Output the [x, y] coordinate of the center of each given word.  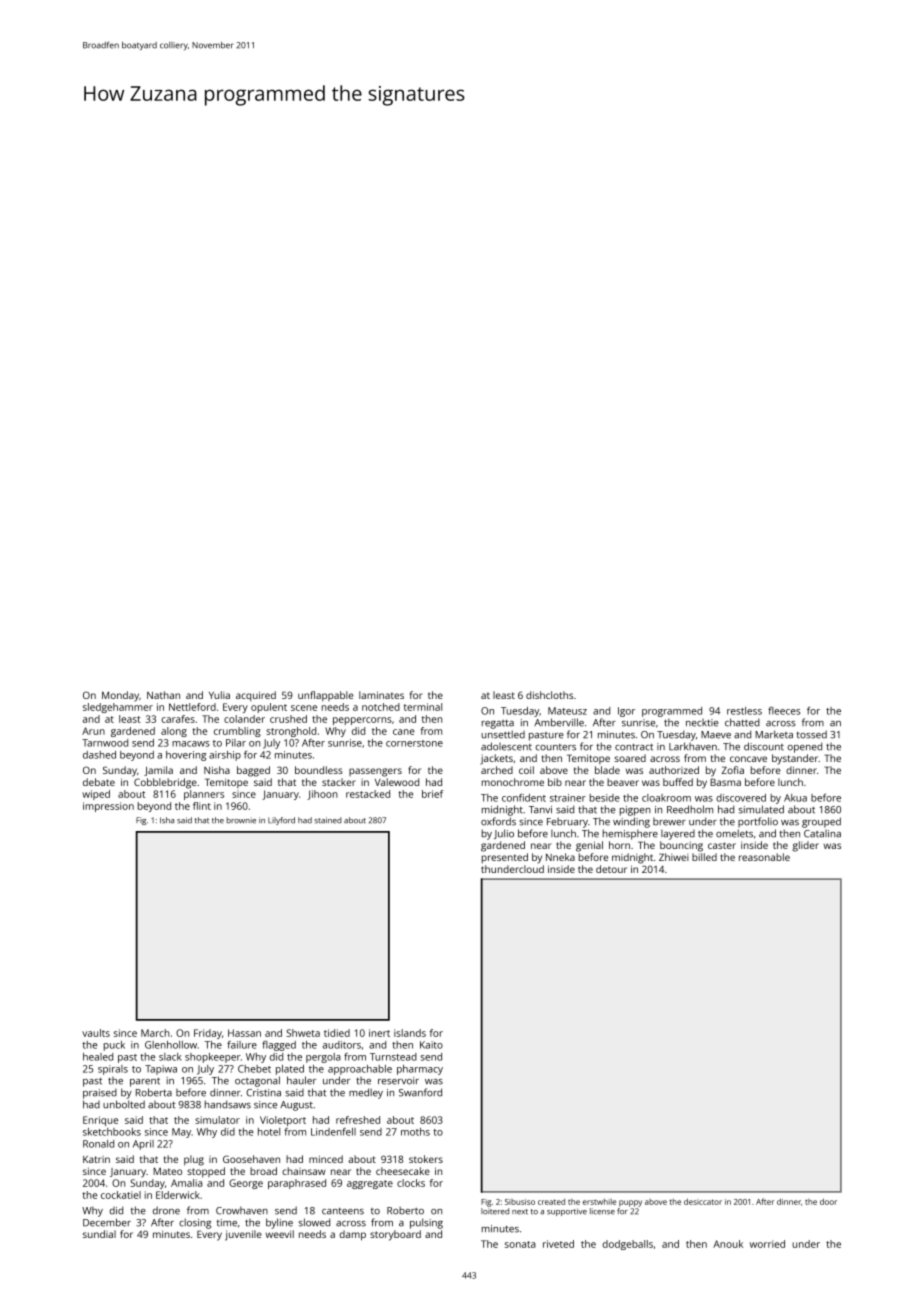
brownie [241, 820]
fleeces [784, 711]
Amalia [186, 1183]
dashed [99, 755]
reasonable [764, 857]
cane [404, 732]
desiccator [703, 1201]
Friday [208, 1034]
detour [611, 869]
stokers [426, 1159]
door [828, 1201]
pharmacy [420, 1070]
